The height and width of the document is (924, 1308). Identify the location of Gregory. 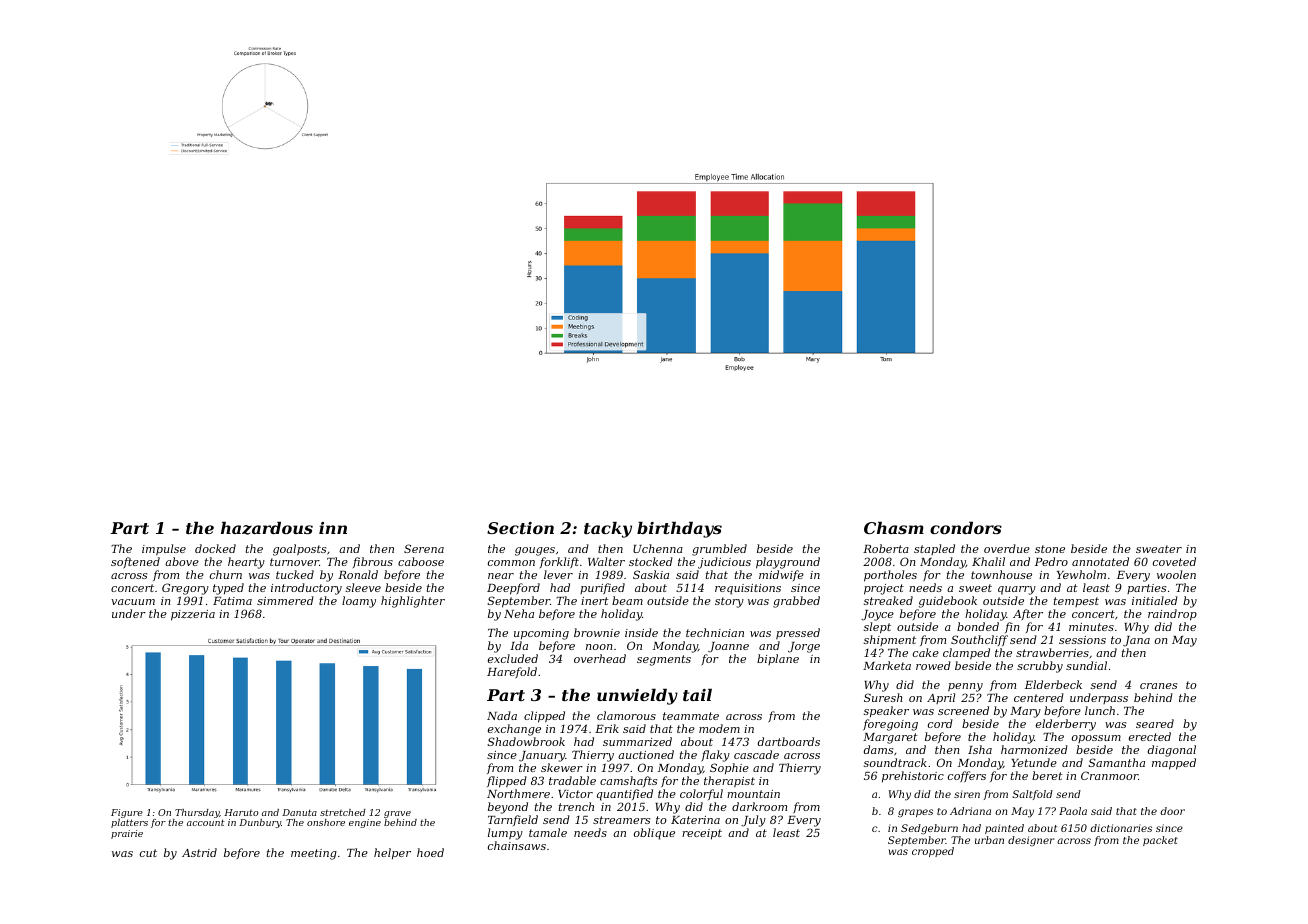
(185, 589).
